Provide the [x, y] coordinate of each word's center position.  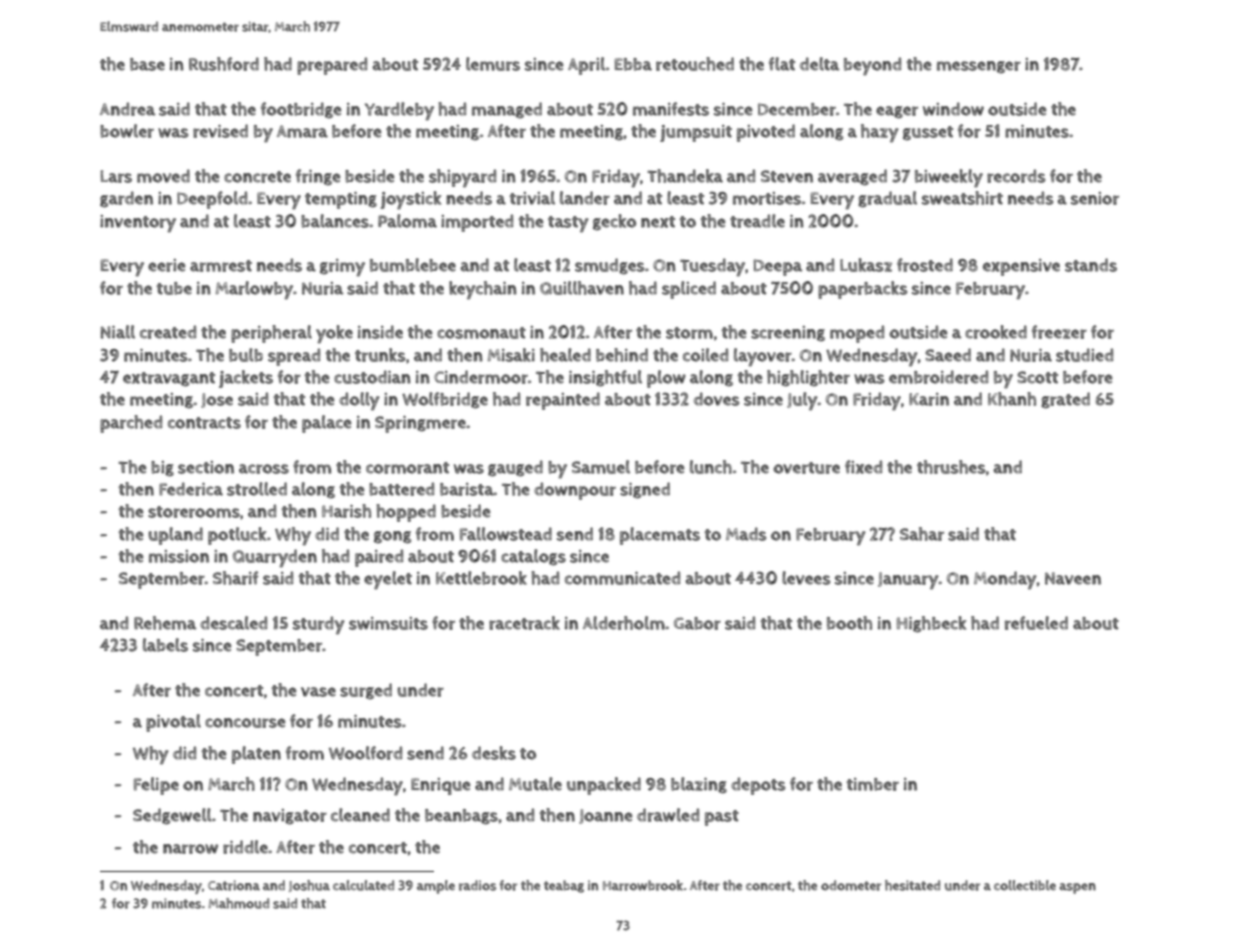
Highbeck [932, 624]
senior [1095, 198]
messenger [979, 67]
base [147, 64]
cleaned [360, 815]
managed [507, 110]
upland [175, 536]
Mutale [535, 784]
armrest [221, 266]
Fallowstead [506, 534]
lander [585, 198]
